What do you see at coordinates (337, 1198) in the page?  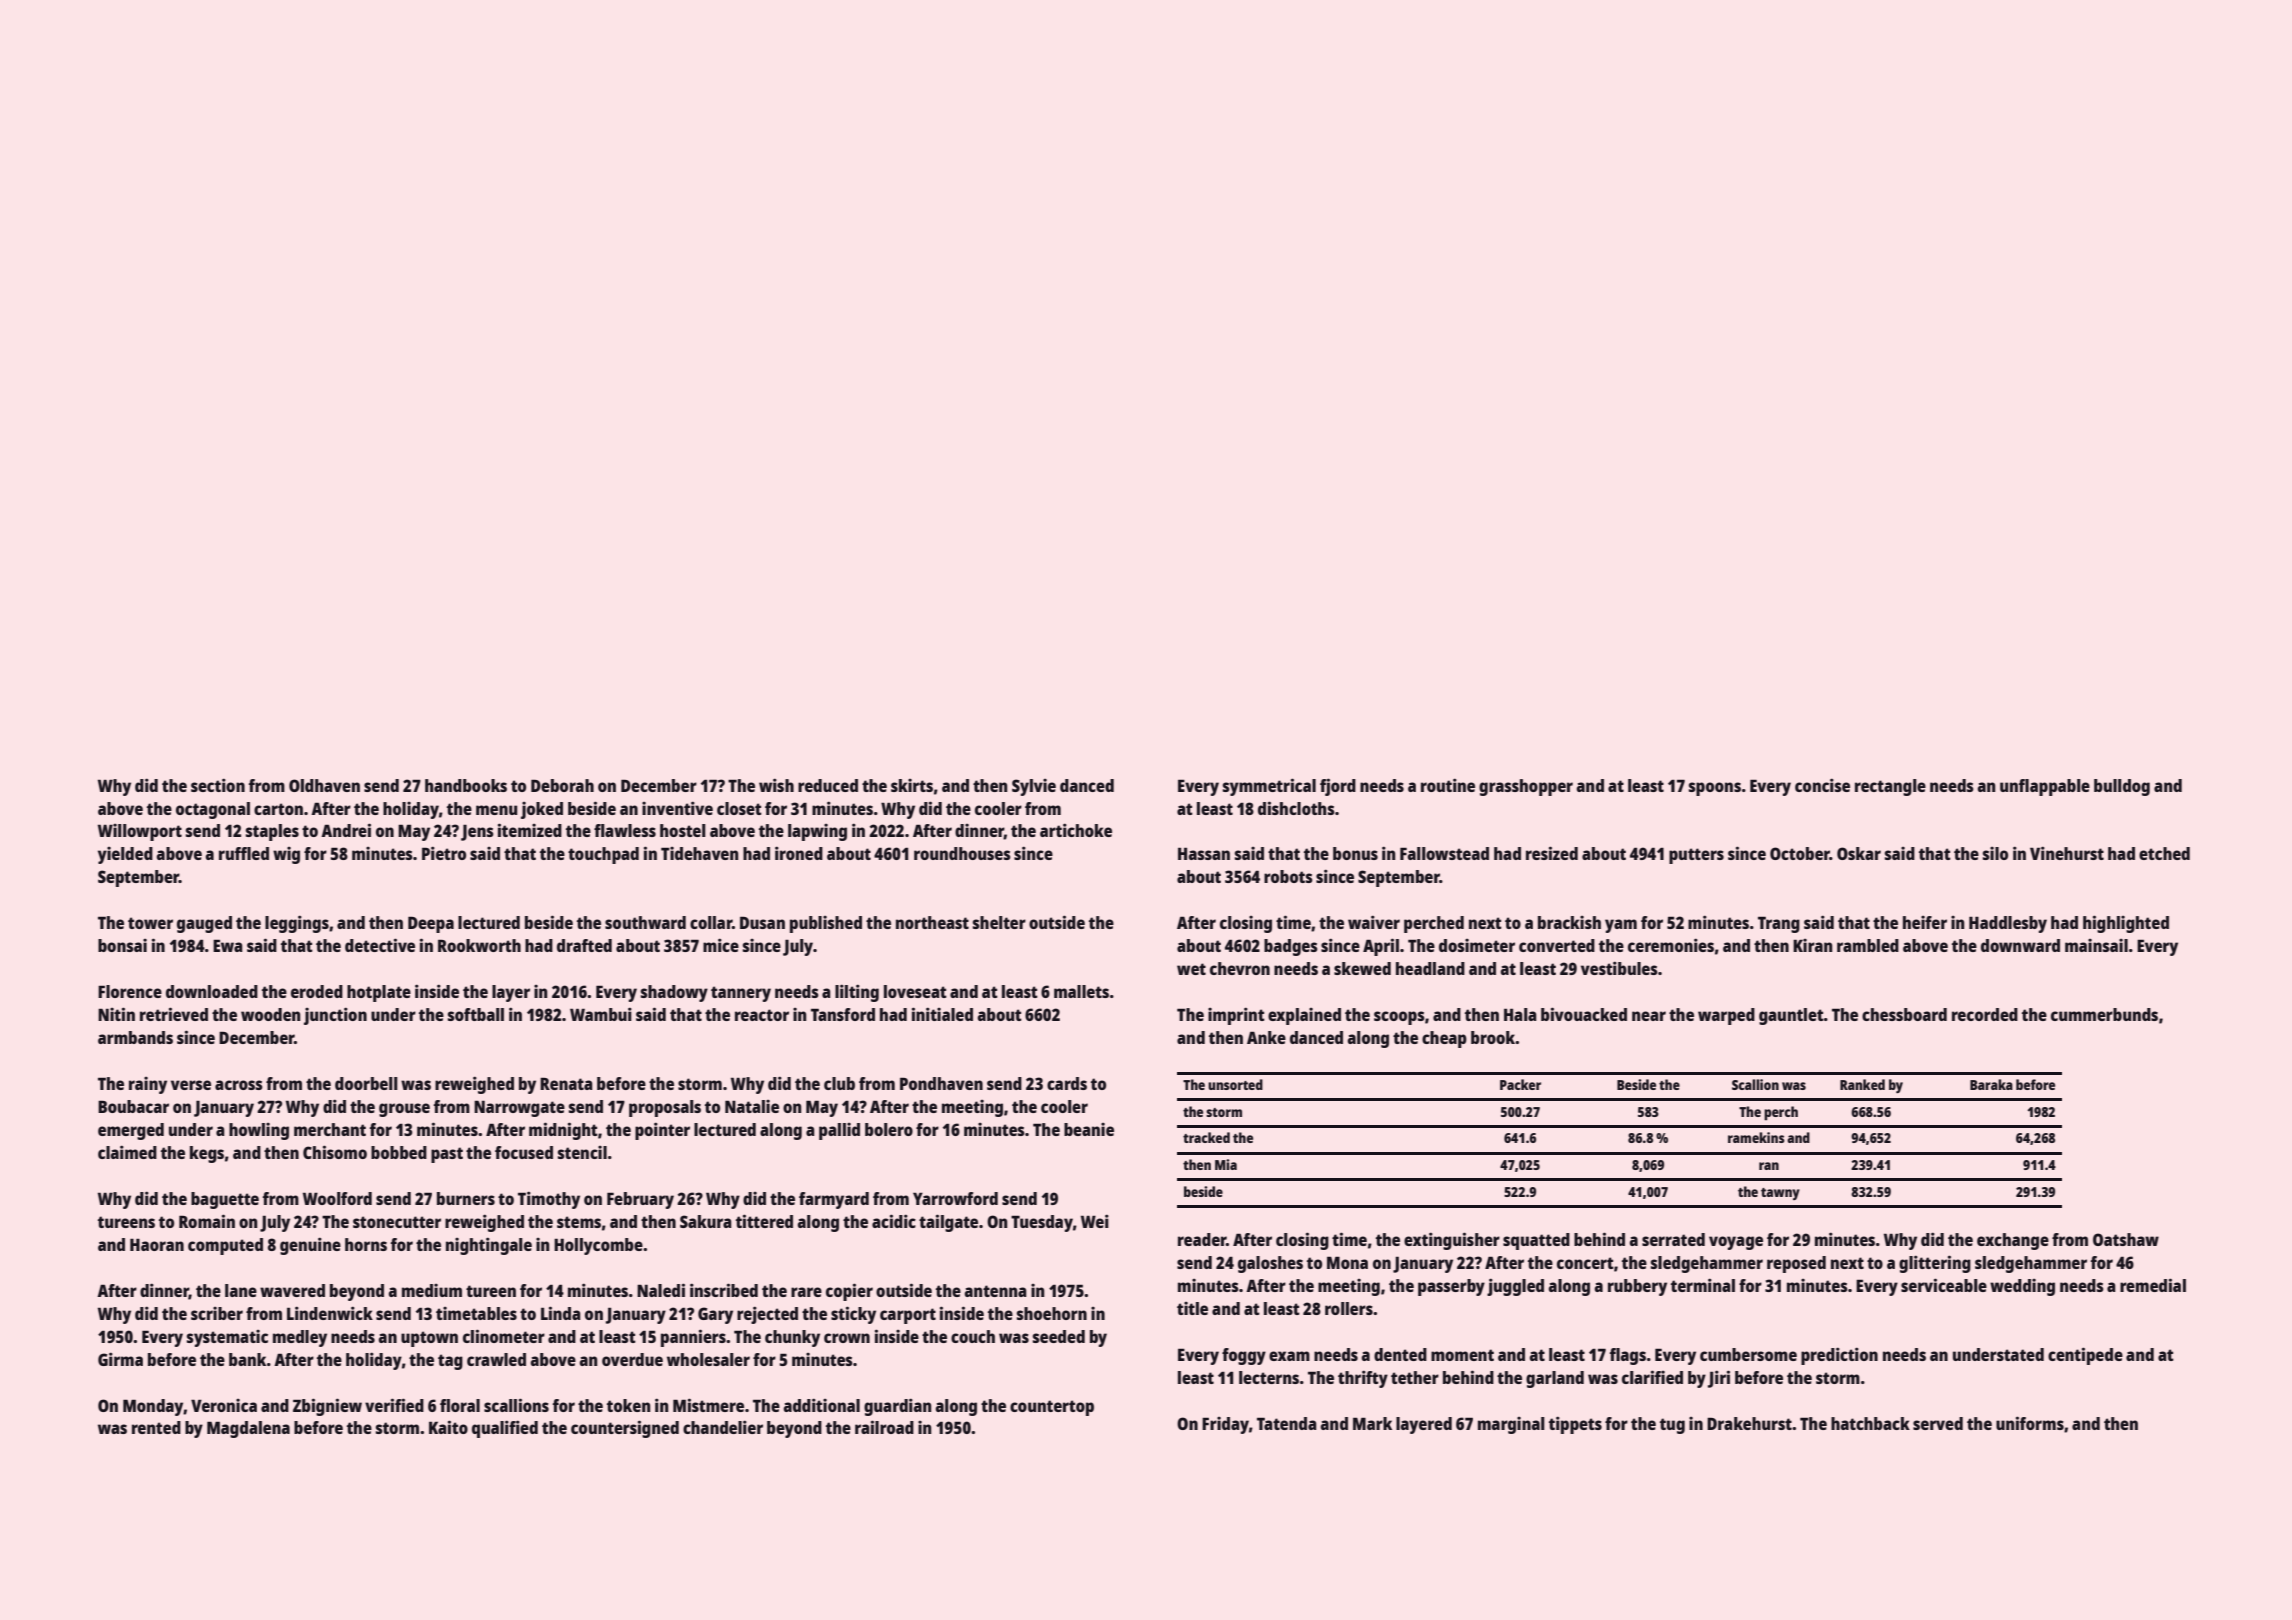 I see `Woolford` at bounding box center [337, 1198].
